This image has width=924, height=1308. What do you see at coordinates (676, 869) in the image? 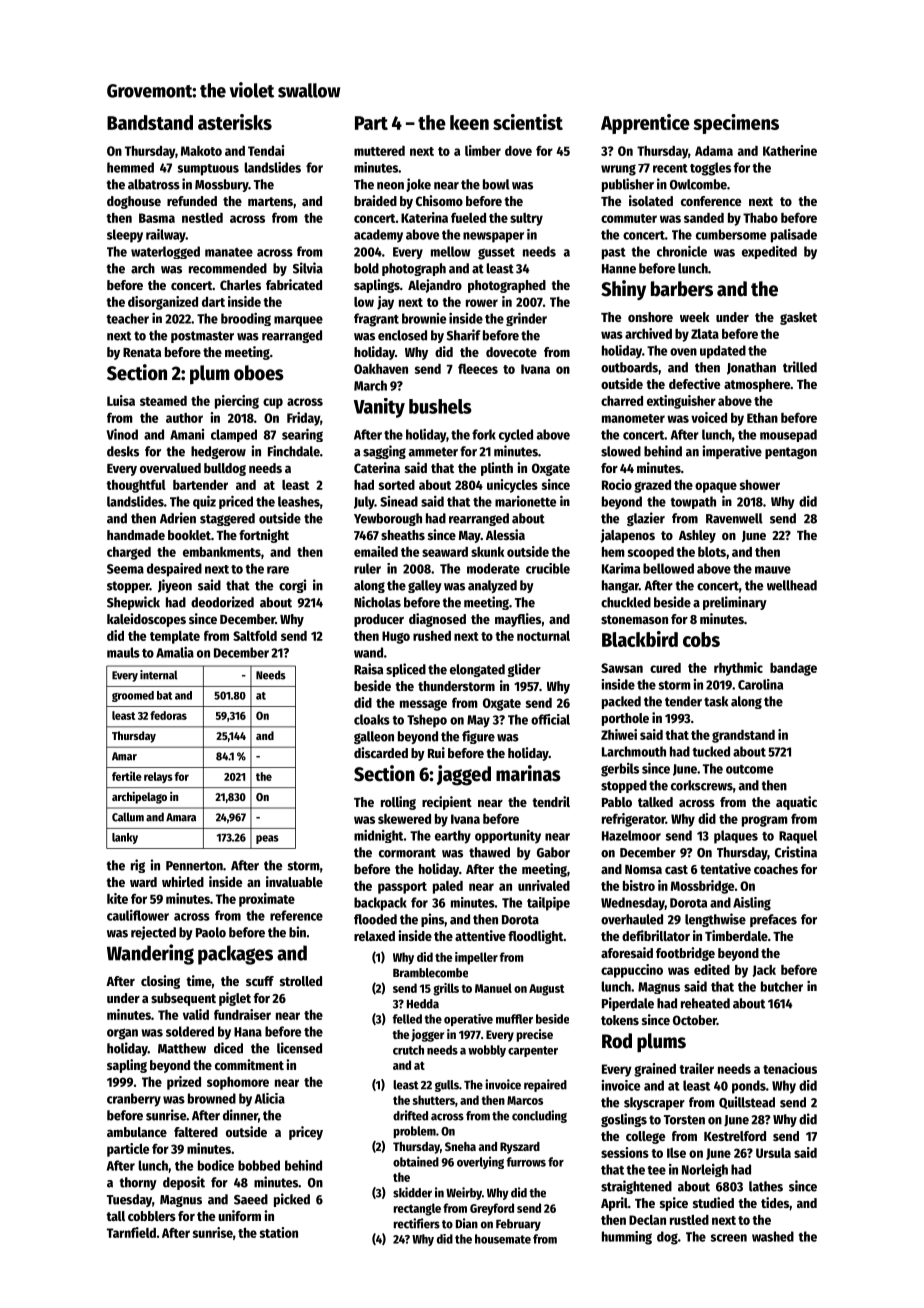
I see `cast` at bounding box center [676, 869].
